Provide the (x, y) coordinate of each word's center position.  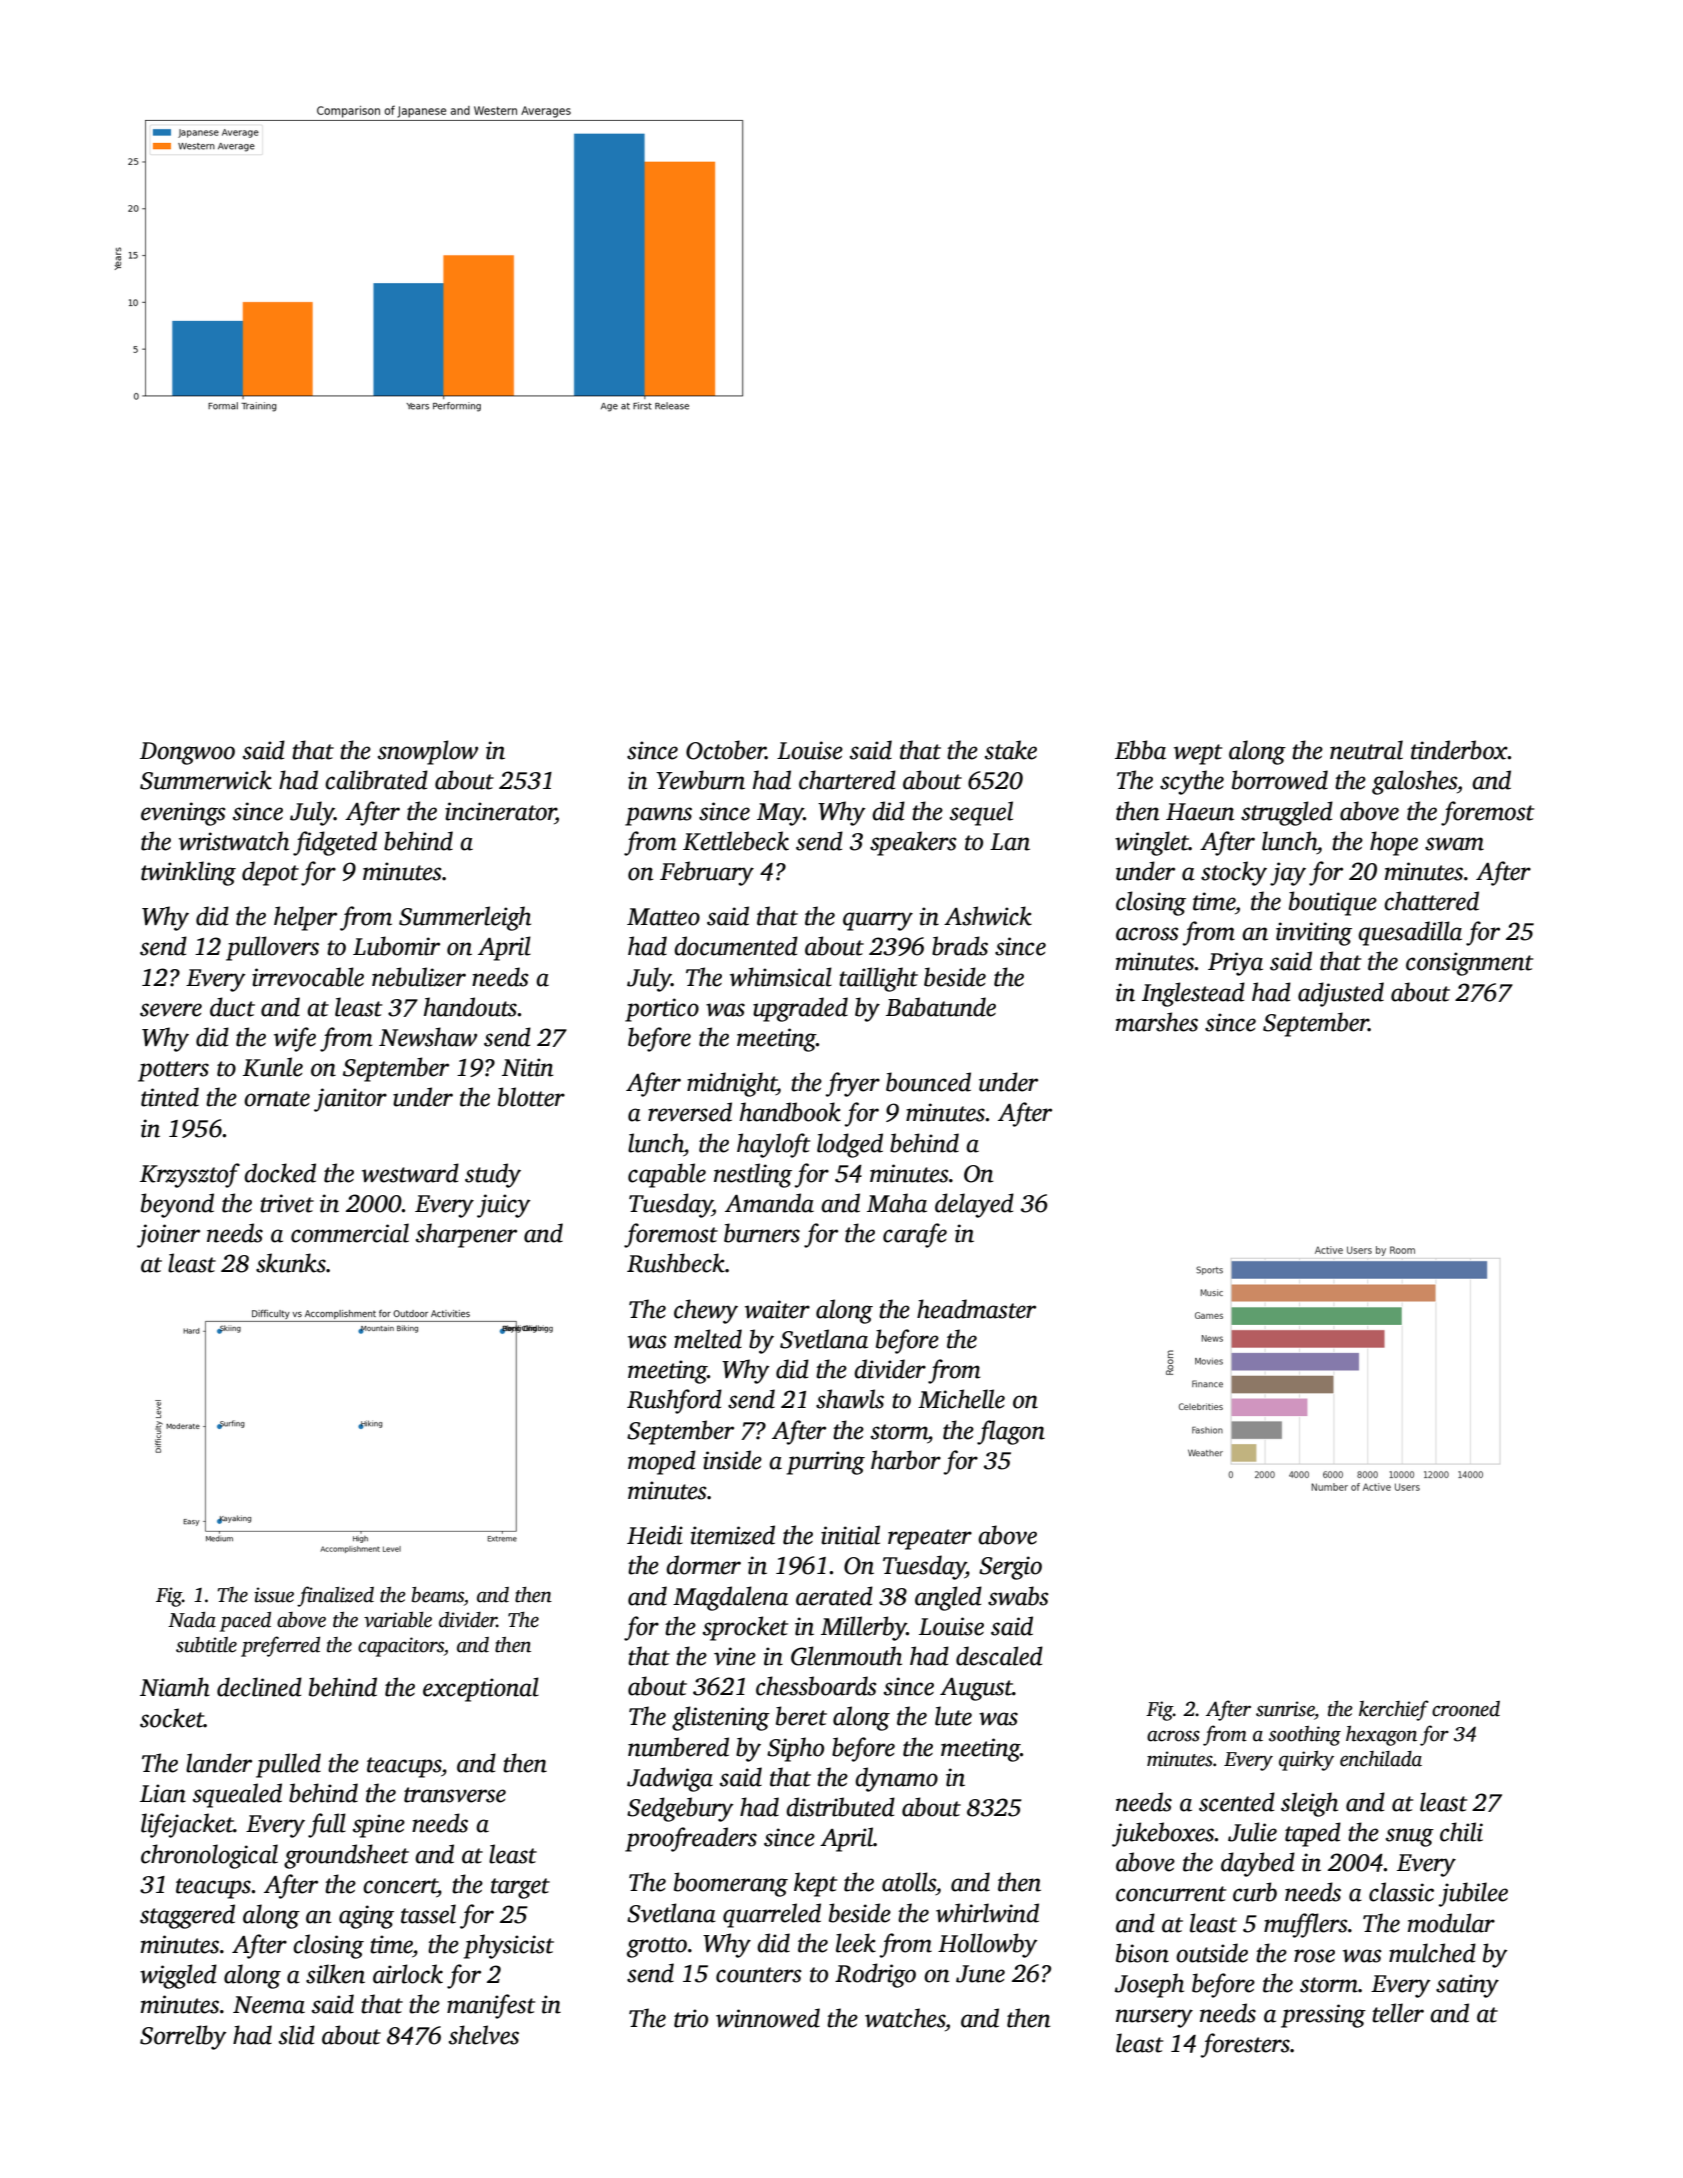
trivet (287, 1203)
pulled (288, 1765)
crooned (1466, 1709)
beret (801, 1716)
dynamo (896, 1779)
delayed (974, 1205)
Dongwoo (187, 753)
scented (1237, 1802)
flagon (1011, 1432)
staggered (187, 1916)
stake (1011, 750)
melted (708, 1339)
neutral (1366, 750)
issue (274, 1595)
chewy (706, 1311)
